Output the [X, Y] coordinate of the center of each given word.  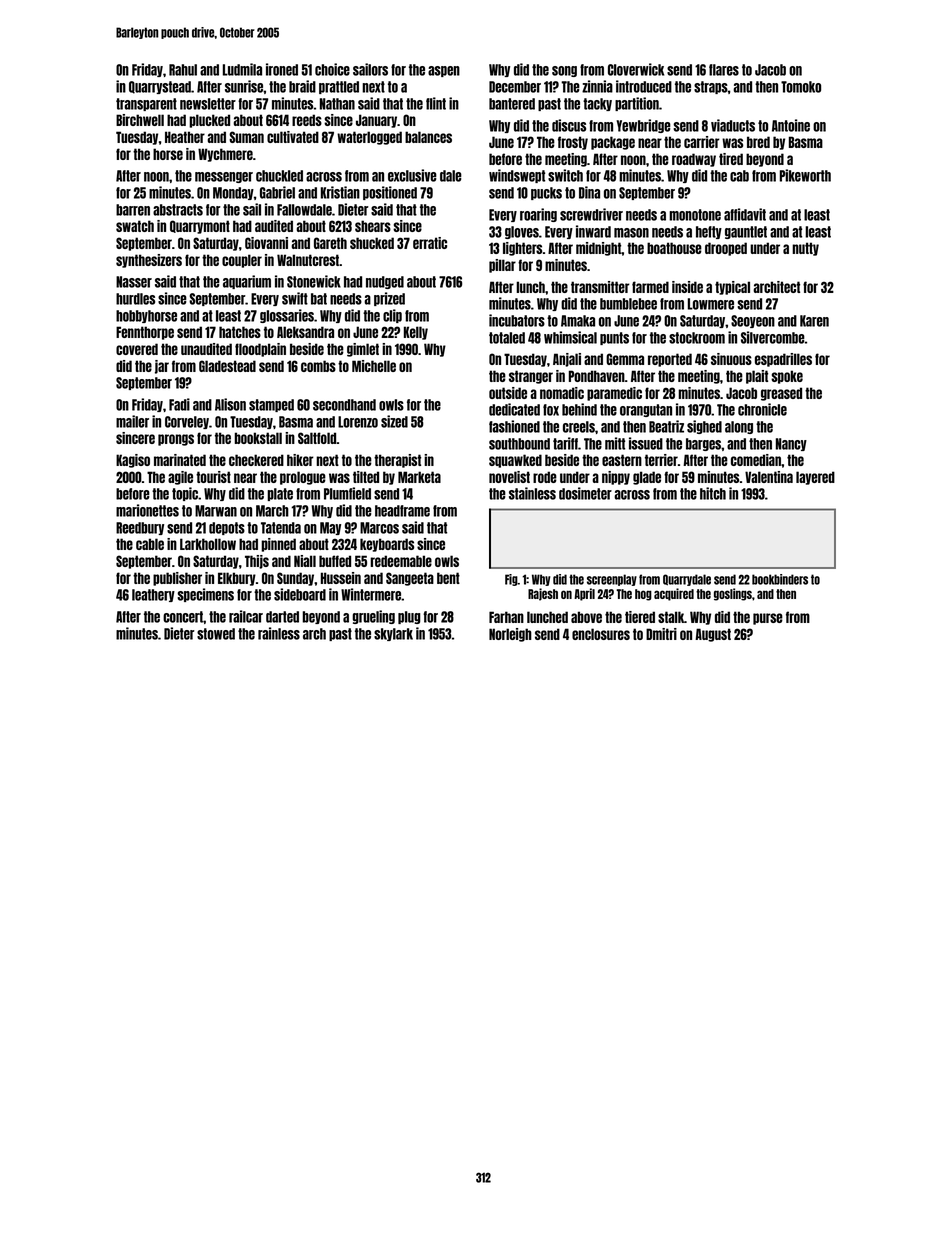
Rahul [183, 70]
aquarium [247, 282]
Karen [814, 321]
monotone [695, 215]
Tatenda [281, 528]
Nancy [791, 444]
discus [569, 125]
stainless [532, 493]
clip [392, 316]
